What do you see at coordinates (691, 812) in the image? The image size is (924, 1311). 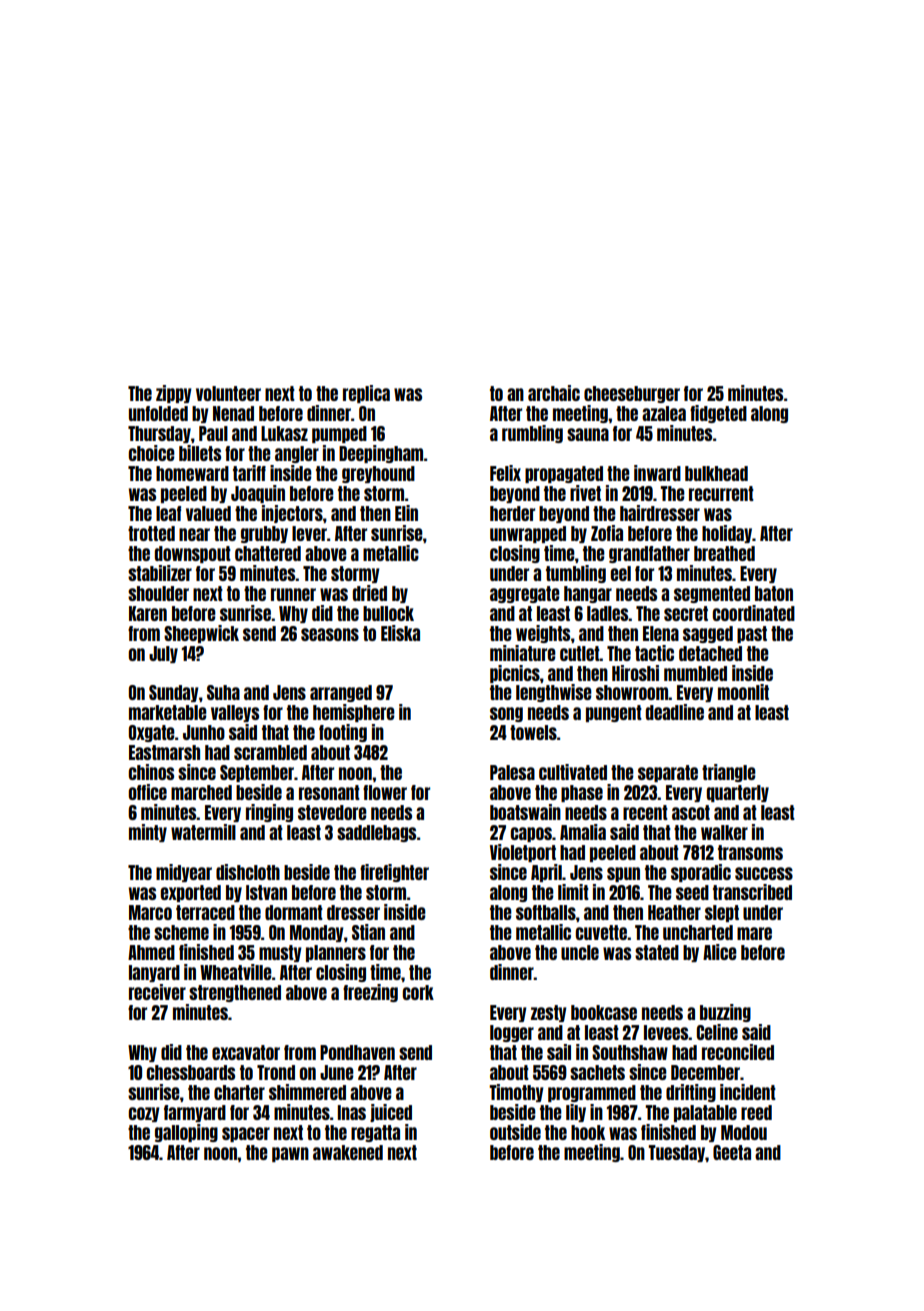 I see `ascot` at bounding box center [691, 812].
